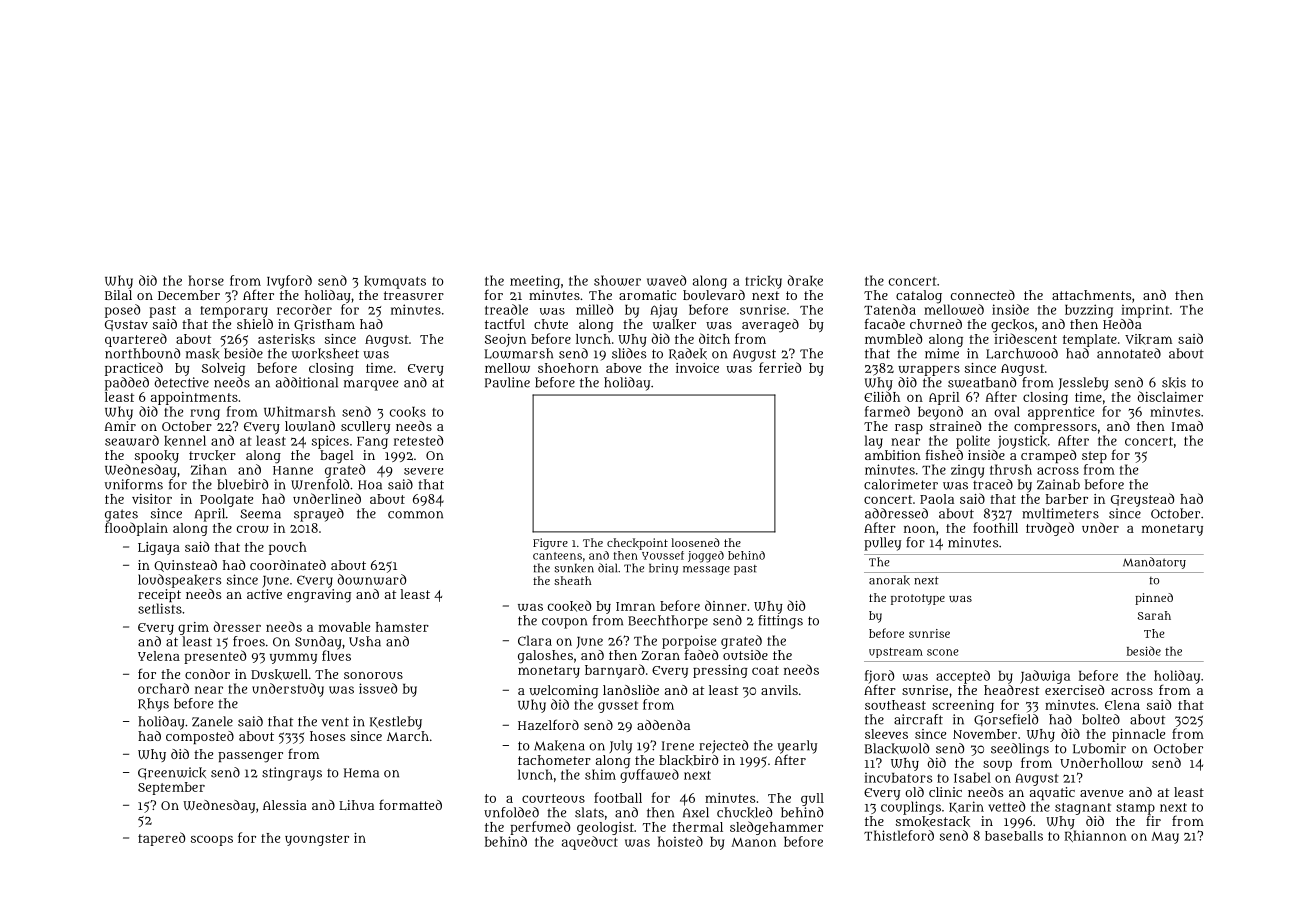 This screenshot has width=1308, height=924. I want to click on Alessia, so click(285, 805).
